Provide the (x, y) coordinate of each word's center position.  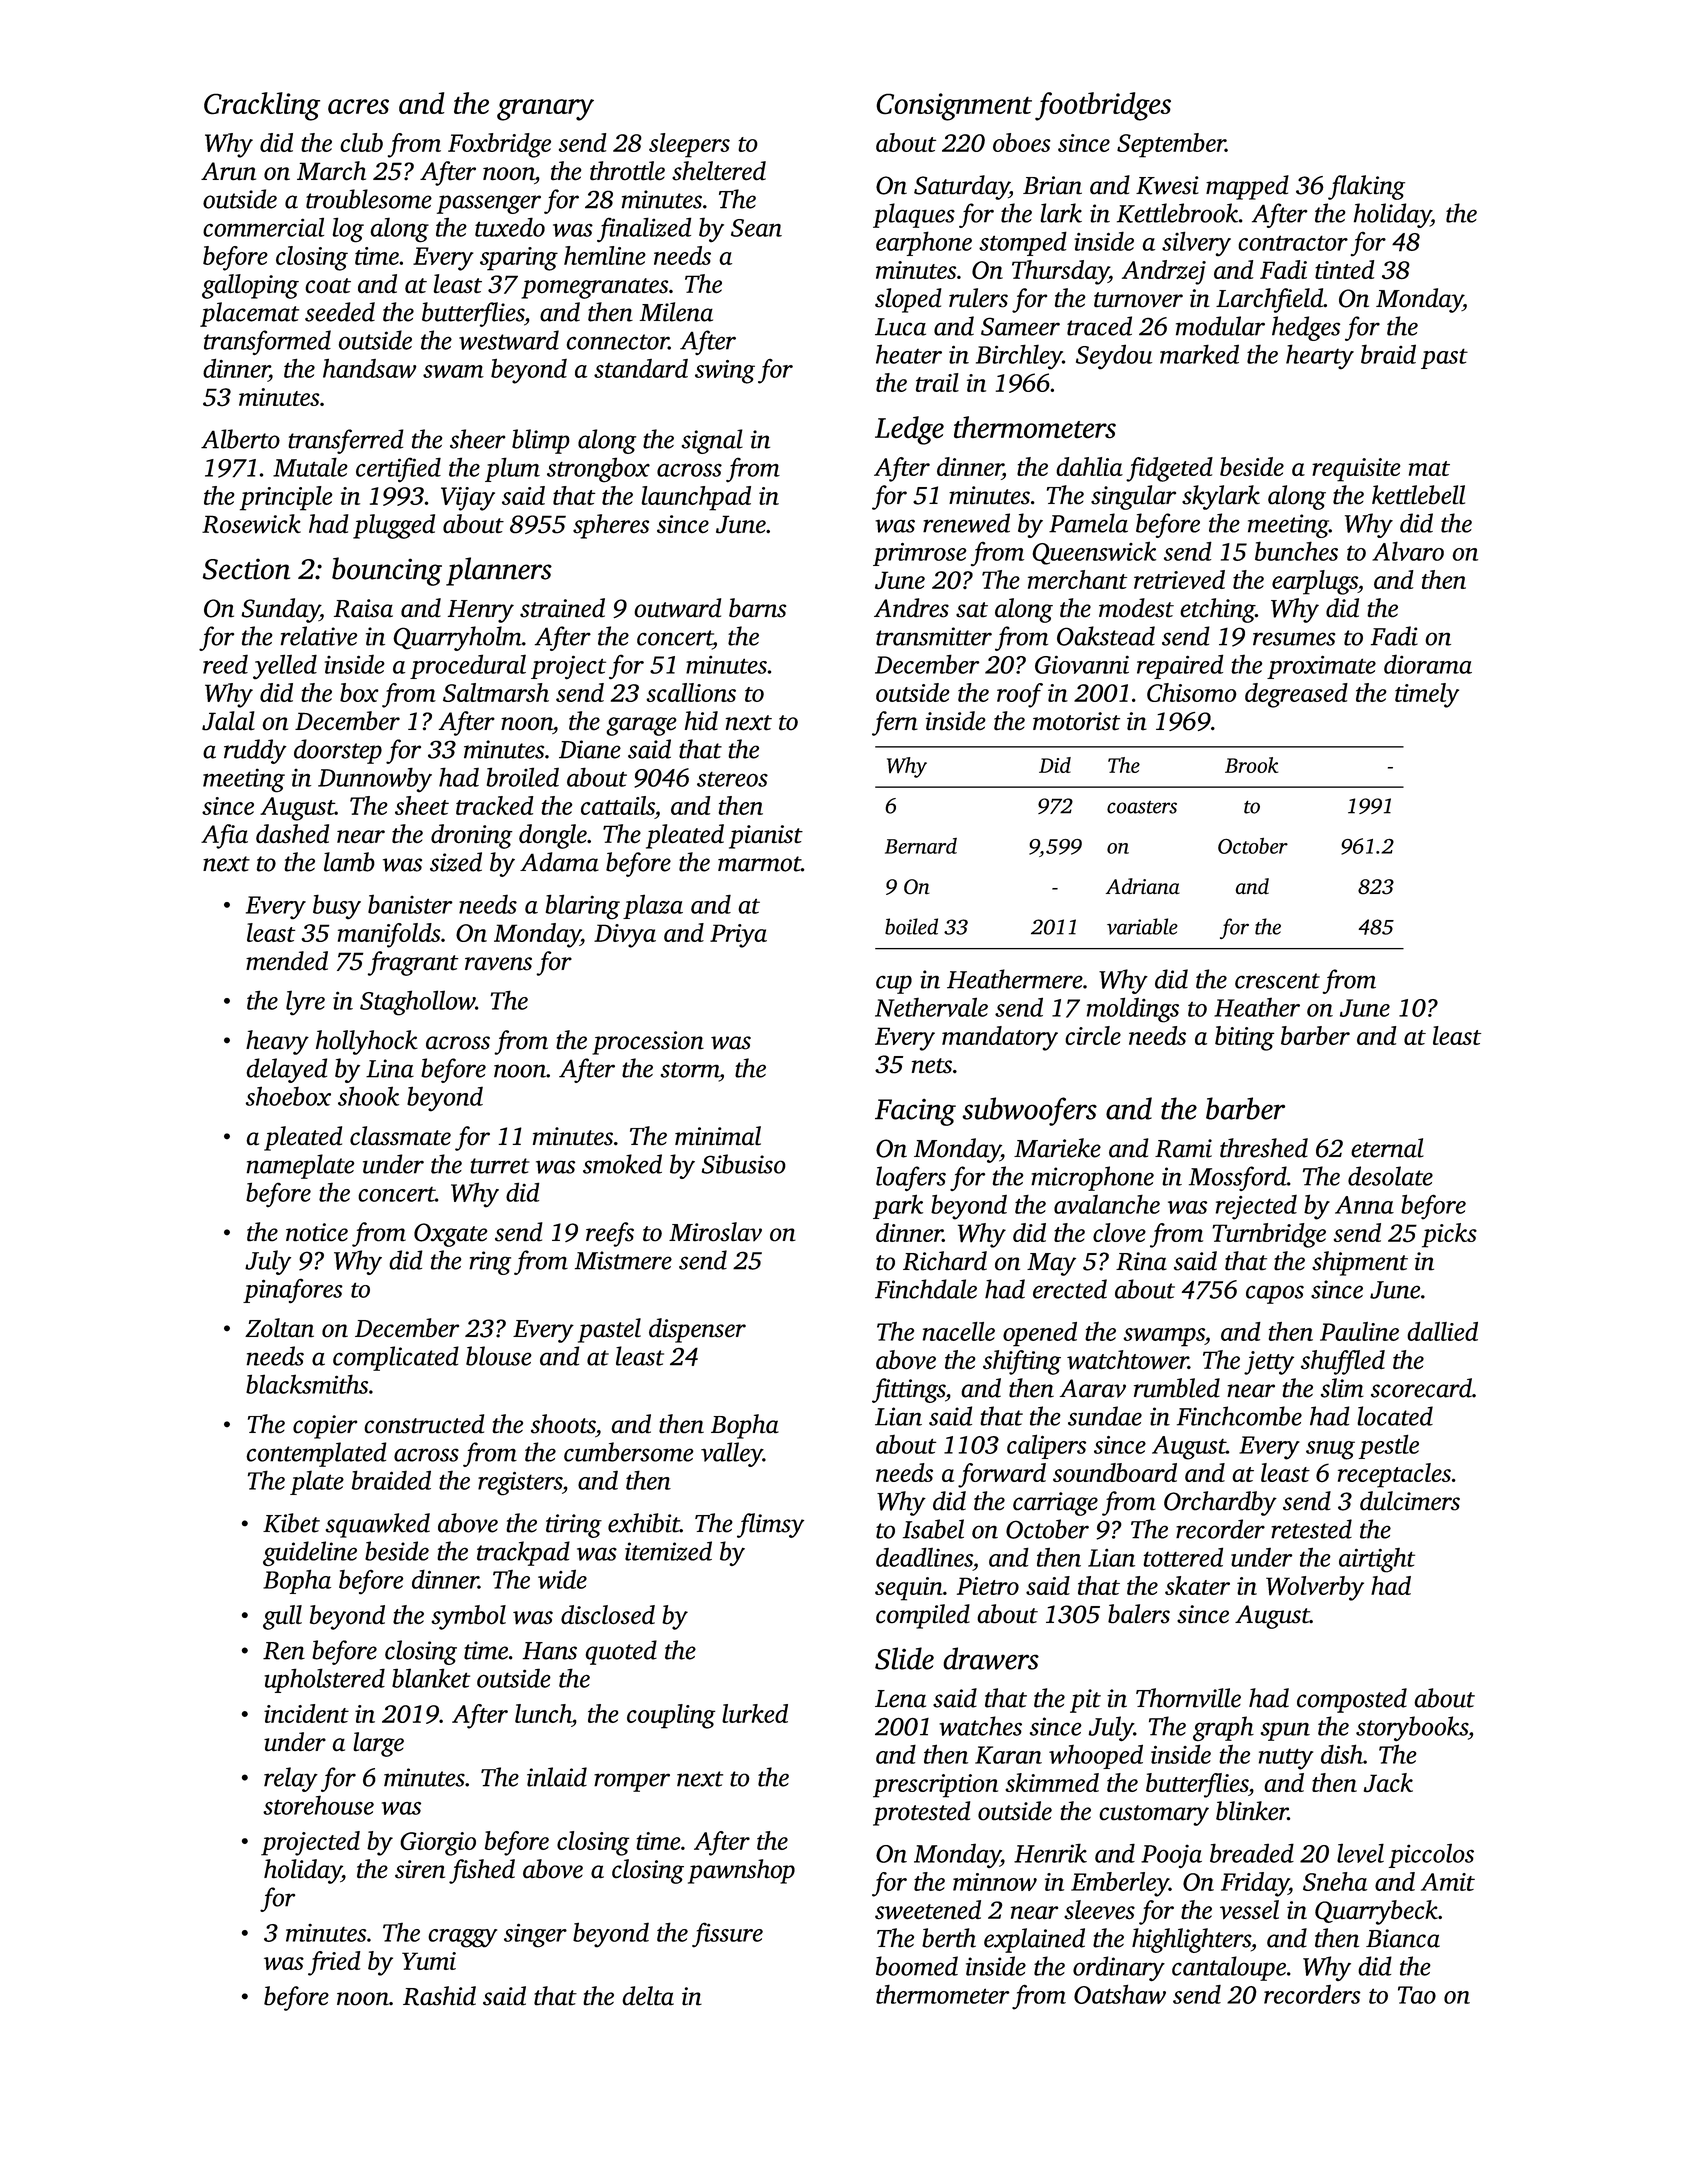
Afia (224, 836)
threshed (1264, 1148)
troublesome (369, 199)
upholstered (324, 1680)
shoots (563, 1424)
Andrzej (1164, 272)
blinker (1252, 1811)
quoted (621, 1652)
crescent (1277, 981)
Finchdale (926, 1289)
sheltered (719, 171)
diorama (1428, 664)
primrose (920, 554)
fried (334, 1963)
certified (398, 470)
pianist (766, 837)
